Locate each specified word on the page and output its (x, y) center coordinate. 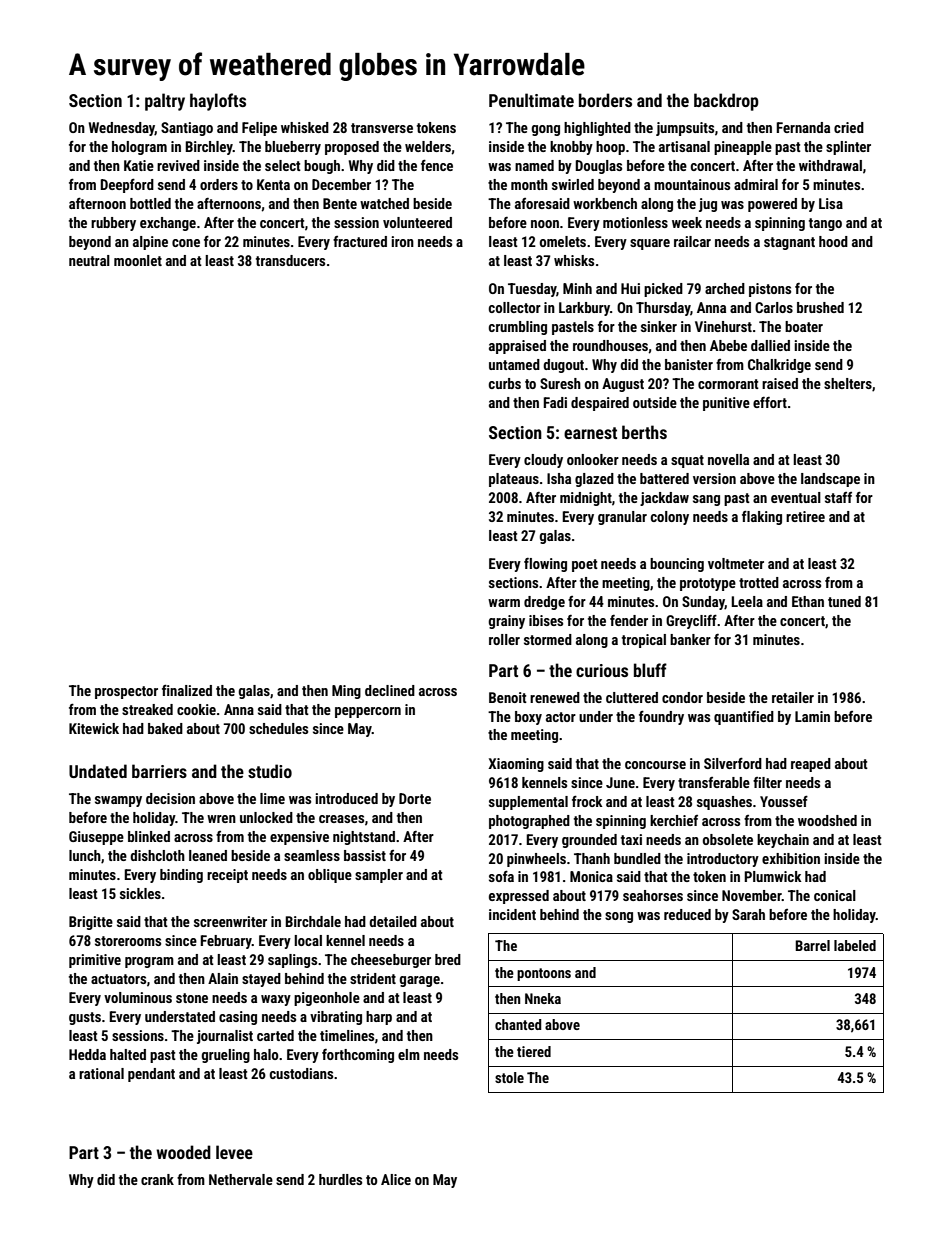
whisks (574, 260)
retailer (793, 697)
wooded (183, 1152)
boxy (528, 718)
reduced (687, 914)
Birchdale (313, 921)
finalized (187, 690)
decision (170, 798)
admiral (756, 184)
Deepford (127, 185)
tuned (844, 601)
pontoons (544, 974)
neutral (89, 260)
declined (390, 690)
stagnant (789, 243)
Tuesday (532, 290)
